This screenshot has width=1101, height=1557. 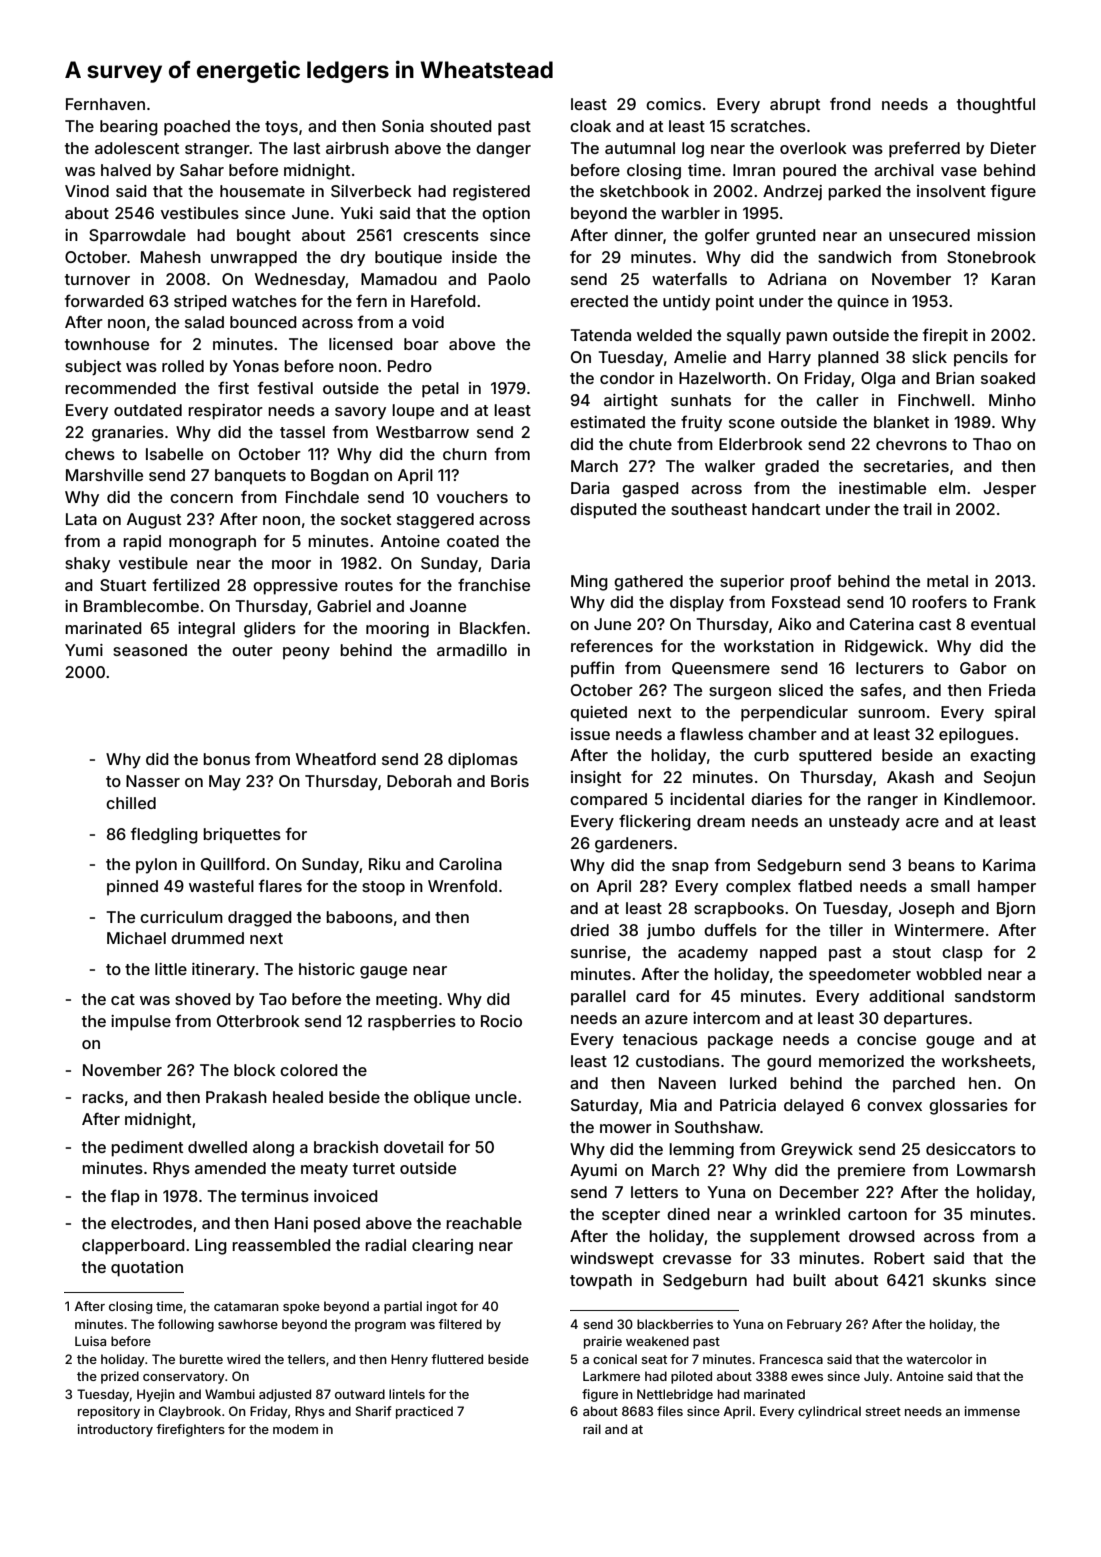 What do you see at coordinates (273, 999) in the screenshot?
I see `Tao` at bounding box center [273, 999].
